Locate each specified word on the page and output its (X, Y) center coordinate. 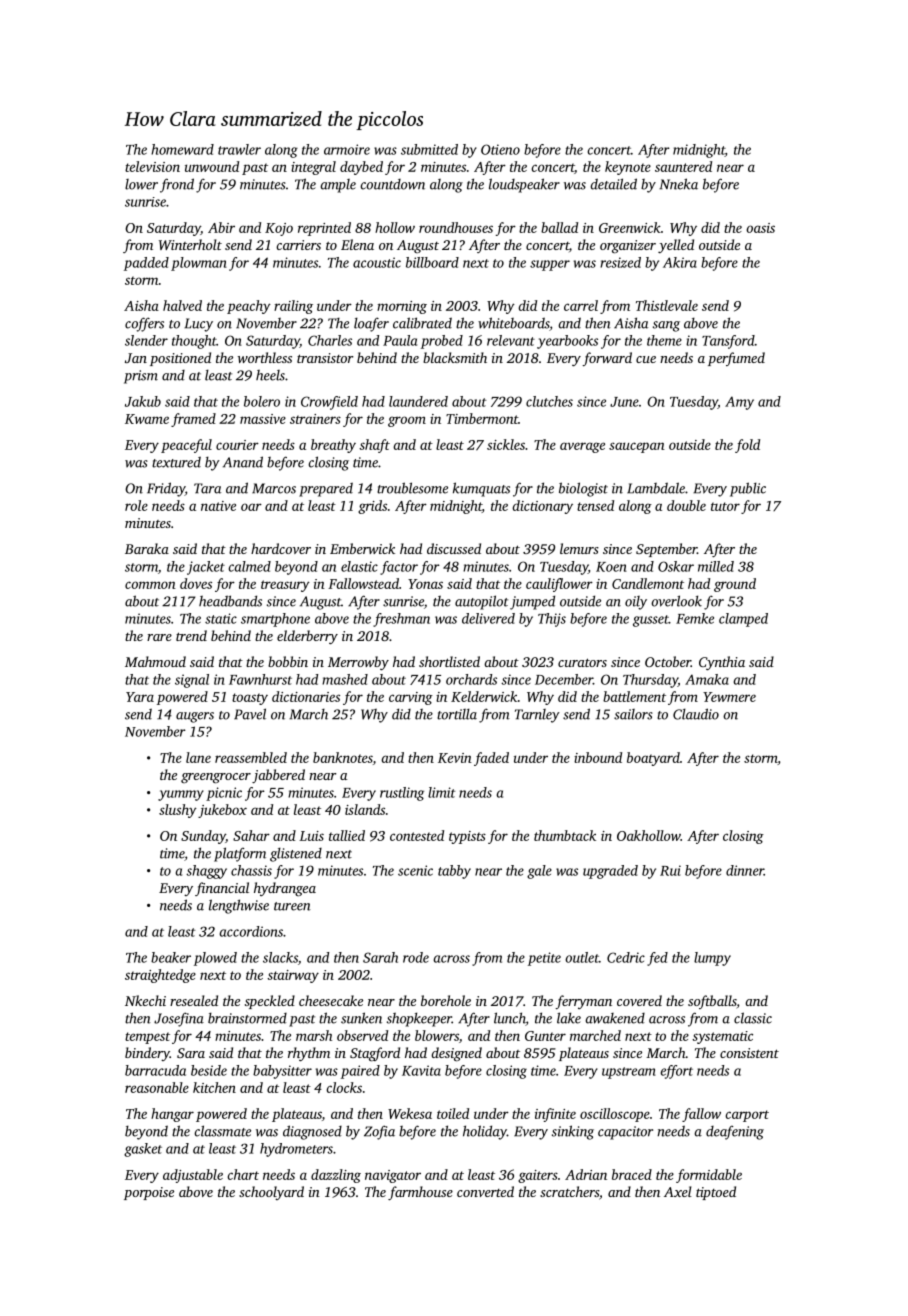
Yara (140, 697)
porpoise (149, 1193)
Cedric (626, 957)
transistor (325, 358)
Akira (680, 262)
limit (441, 792)
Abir (221, 227)
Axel (678, 1191)
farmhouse (420, 1193)
